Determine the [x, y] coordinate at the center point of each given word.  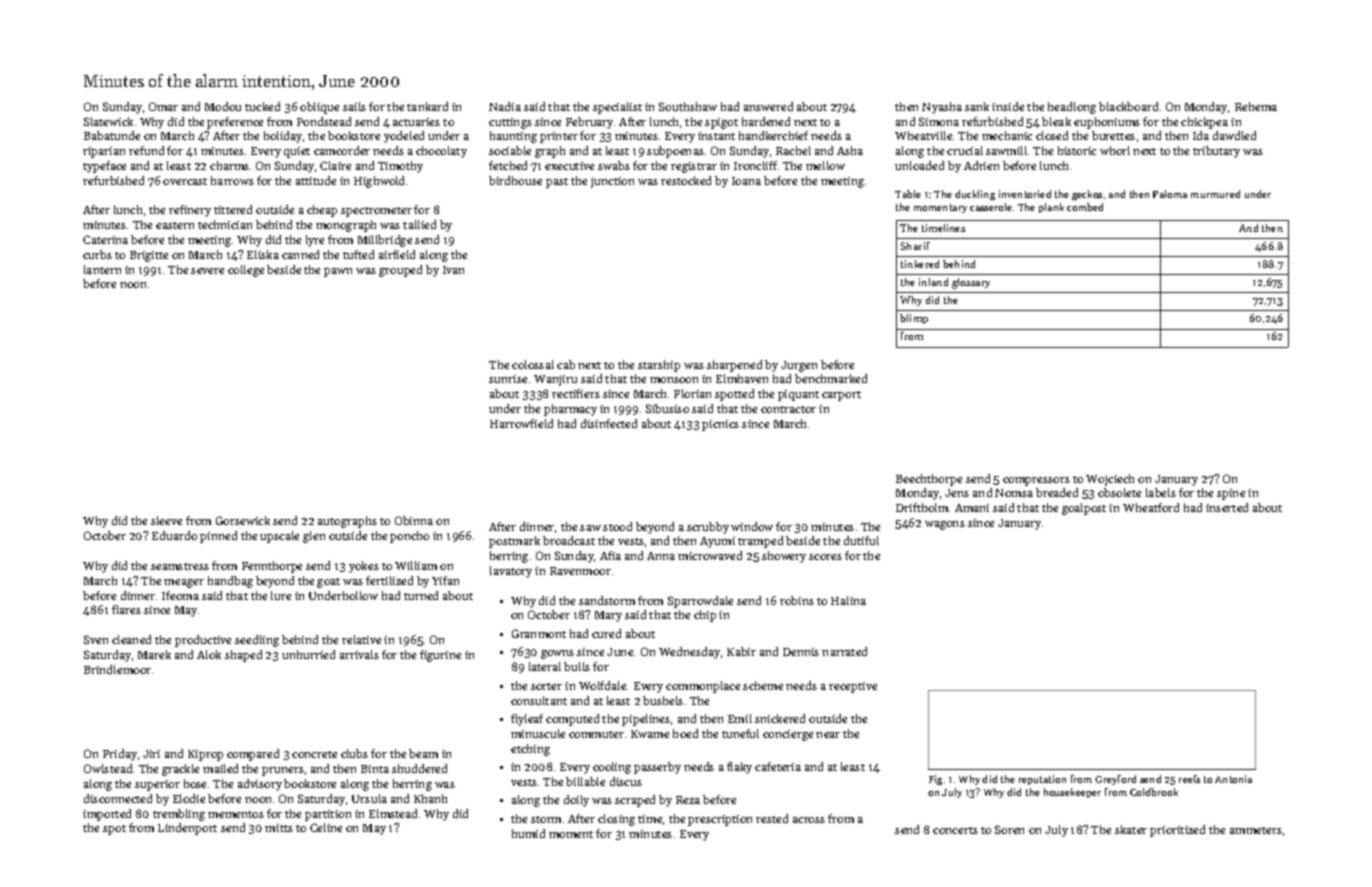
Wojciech [1110, 480]
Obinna [414, 520]
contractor [788, 409]
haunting [513, 137]
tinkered [920, 264]
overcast [185, 181]
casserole [991, 207]
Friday [120, 755]
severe [207, 271]
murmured [1215, 194]
